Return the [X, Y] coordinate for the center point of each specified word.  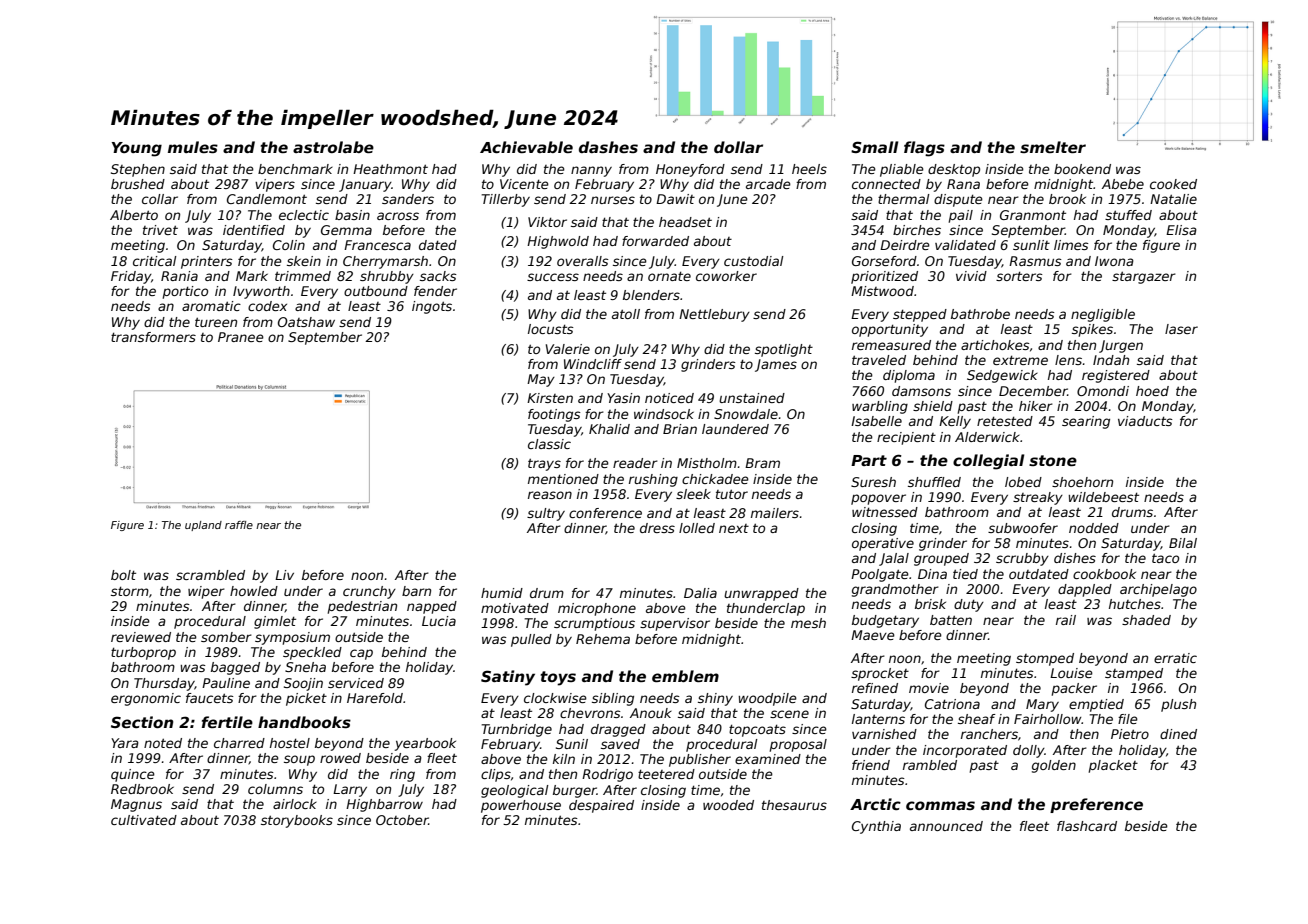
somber [226, 637]
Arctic [875, 804]
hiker [1036, 406]
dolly [1029, 751]
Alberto [134, 215]
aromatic [211, 306]
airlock [295, 804]
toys [558, 678]
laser [1181, 329]
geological [515, 791]
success [553, 277]
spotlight [784, 350]
